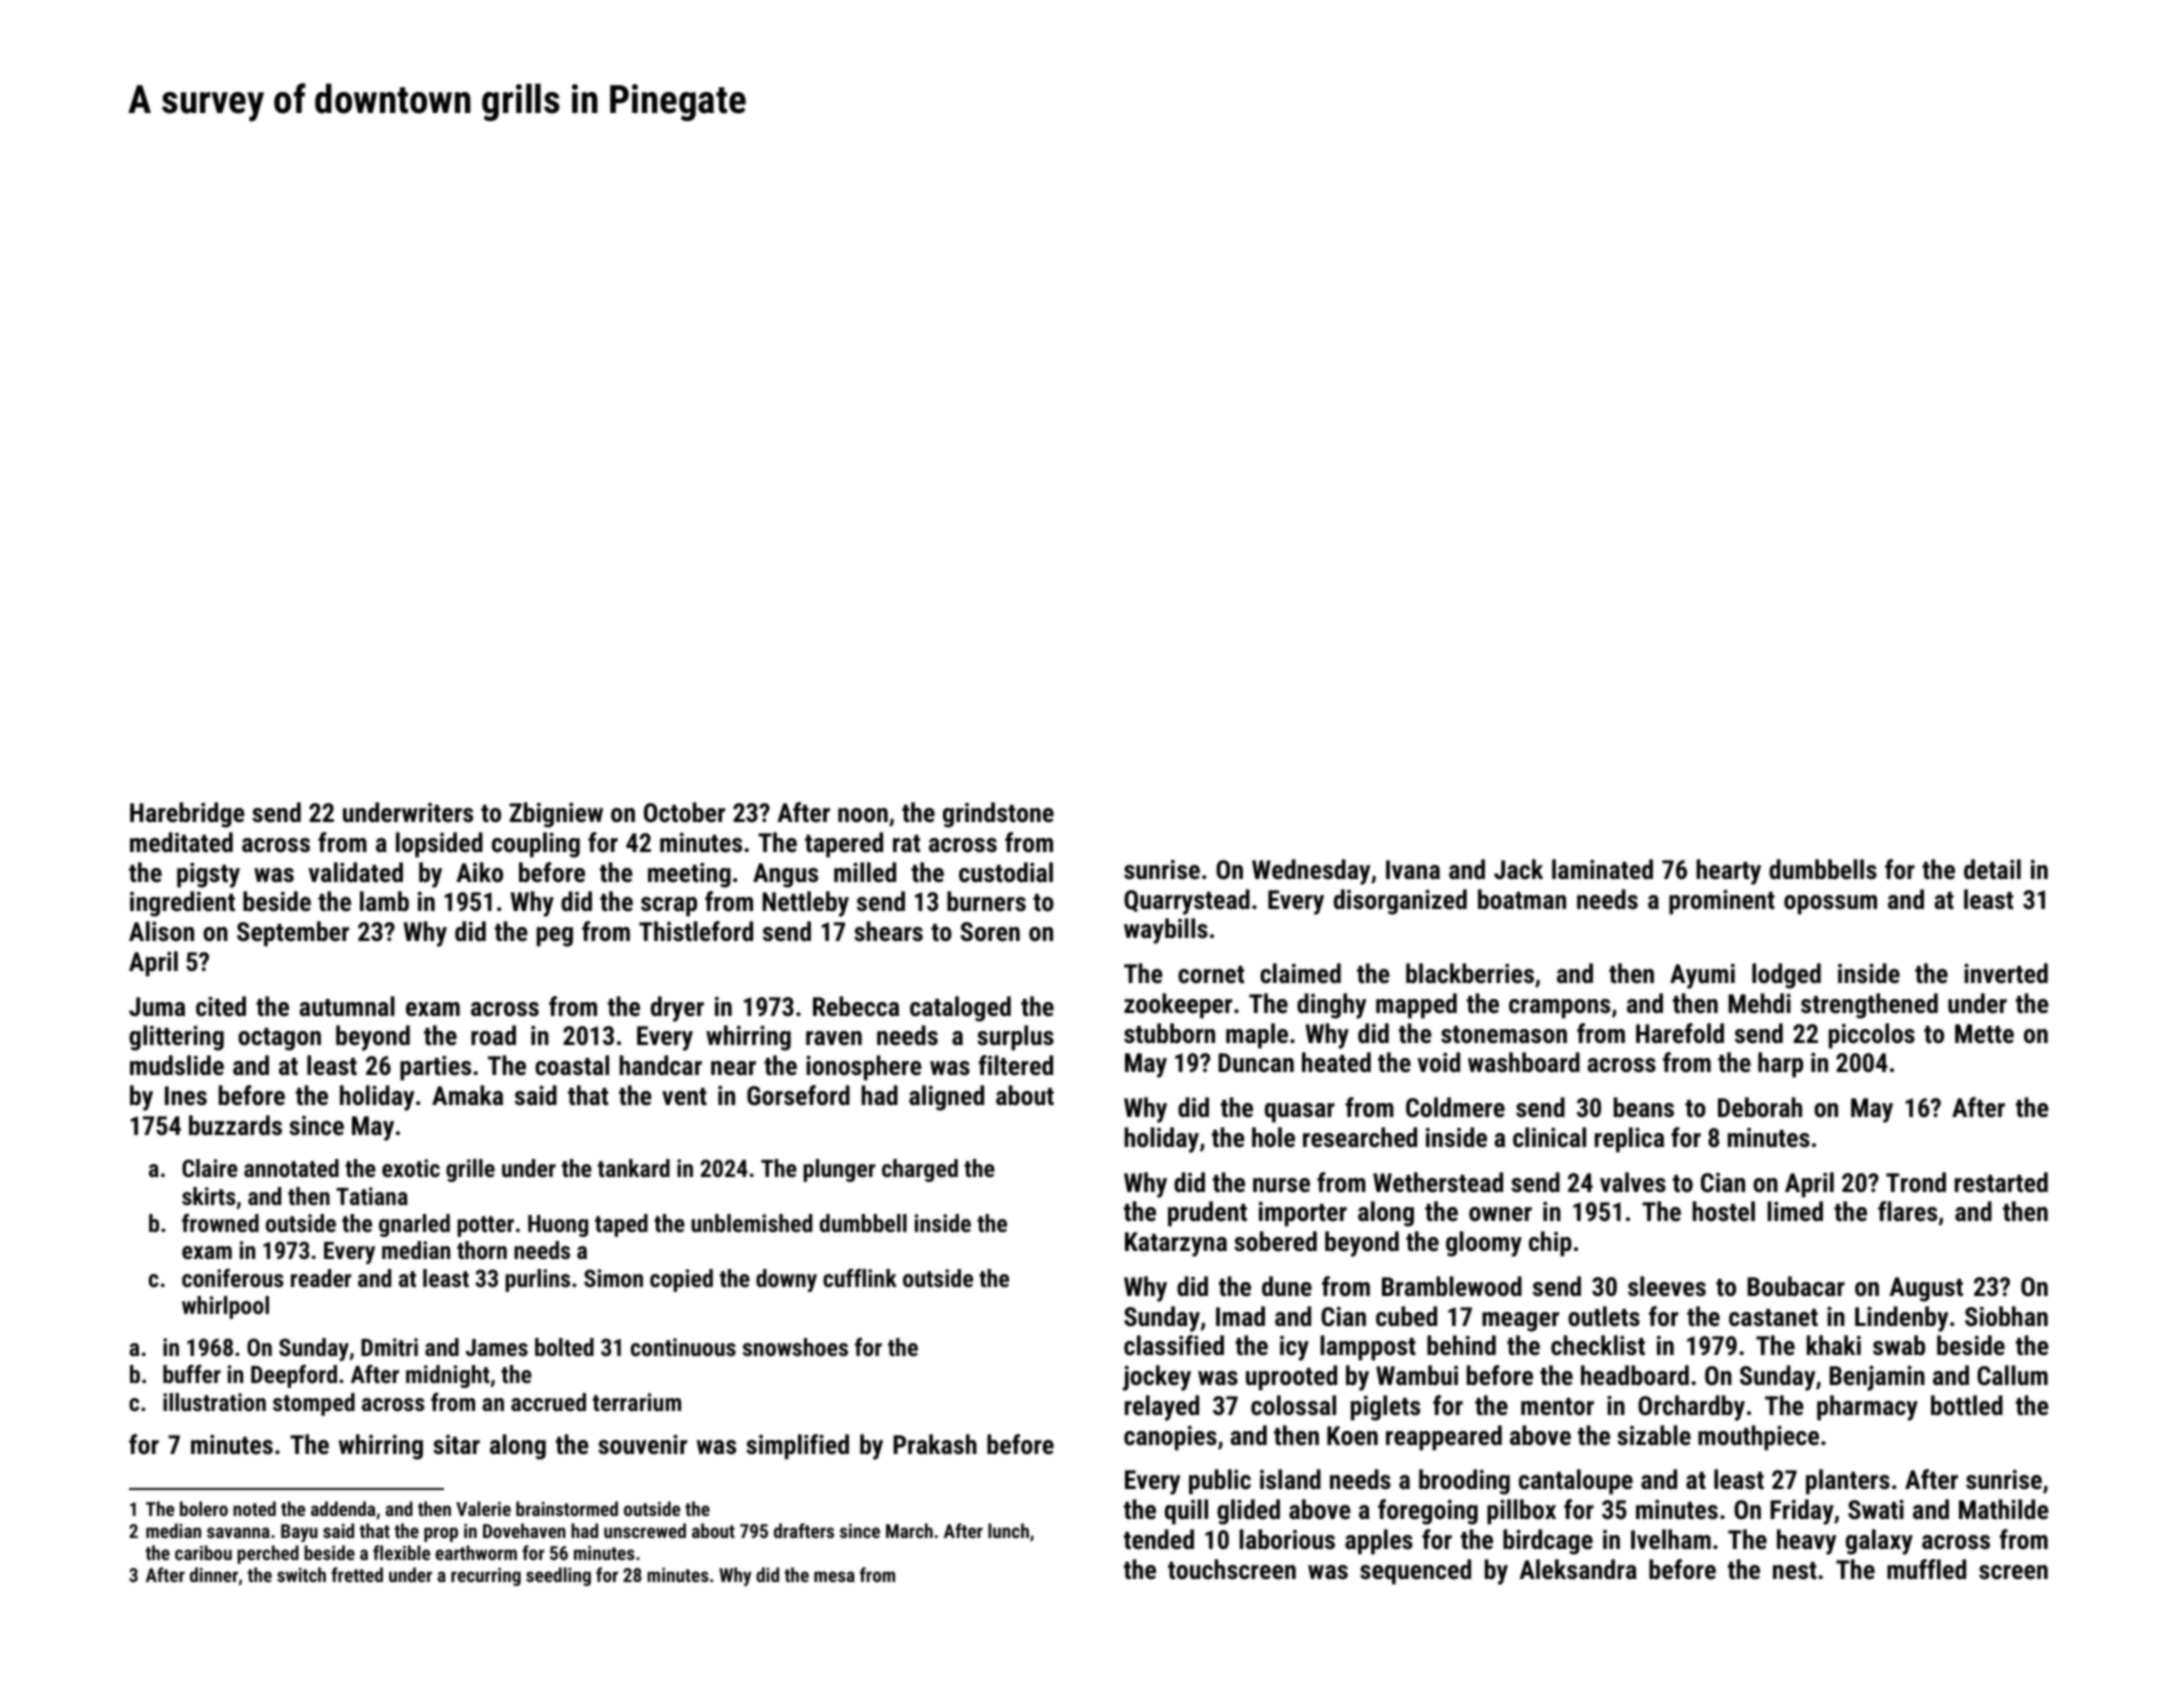 The width and height of the page is (2178, 1683). What do you see at coordinates (860, 1277) in the page?
I see `cufflink` at bounding box center [860, 1277].
